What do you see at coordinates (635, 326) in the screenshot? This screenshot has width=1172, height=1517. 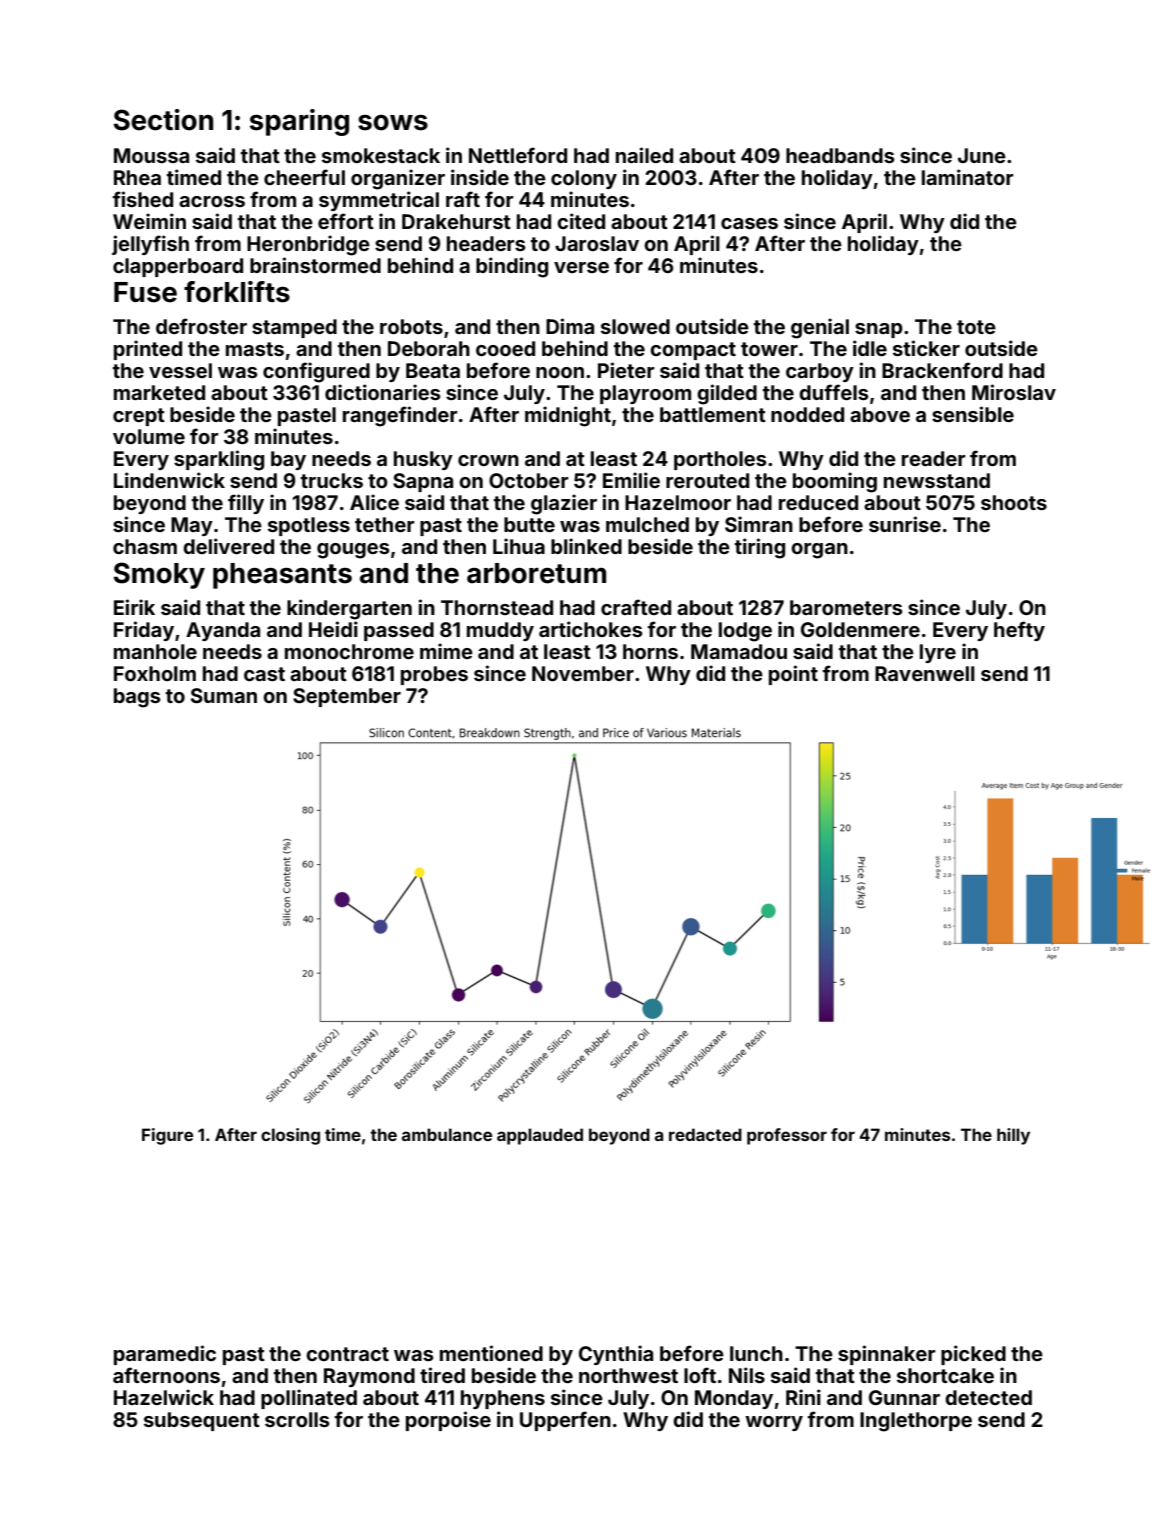 I see `slowed` at bounding box center [635, 326].
